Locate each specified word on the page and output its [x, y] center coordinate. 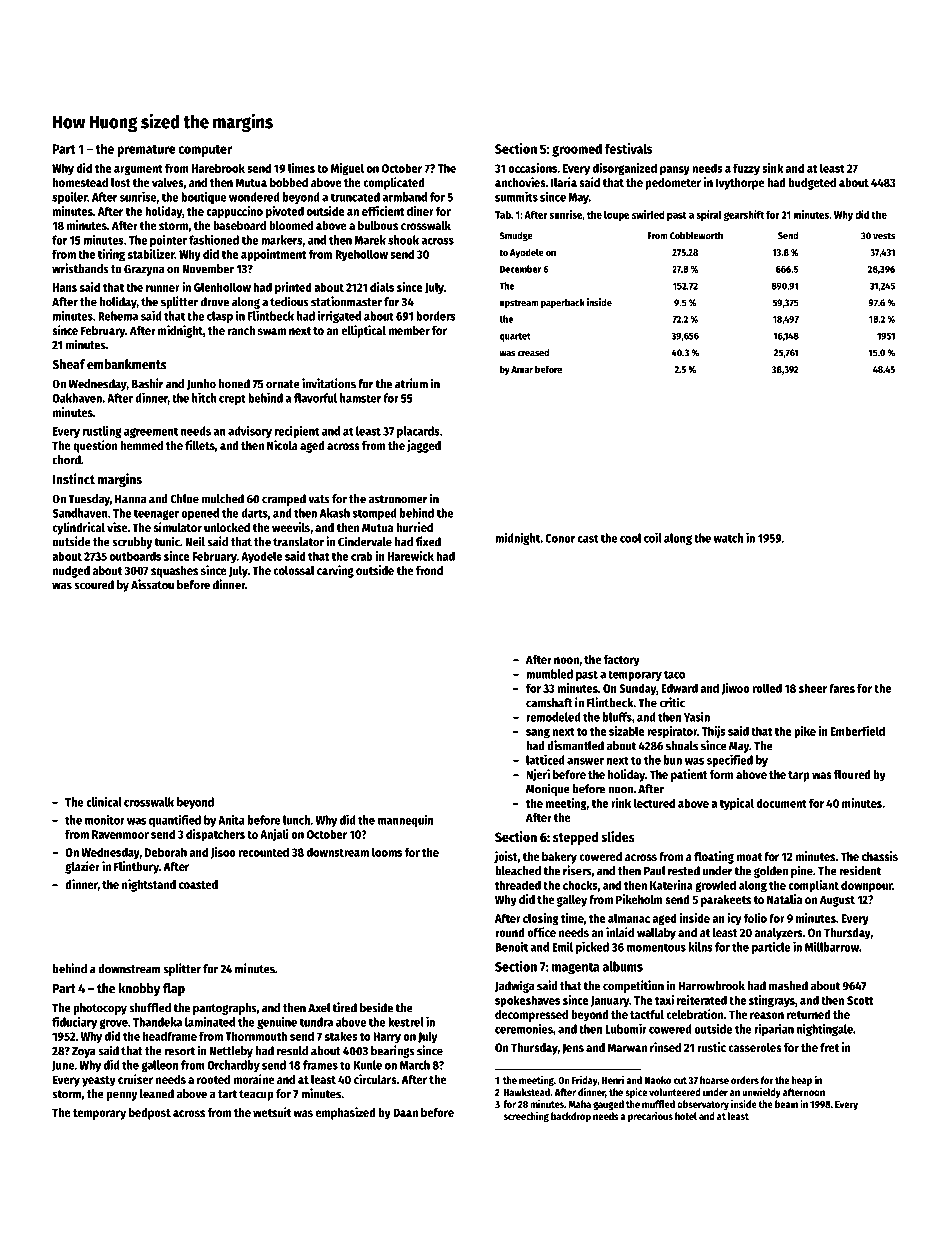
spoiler [69, 197]
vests [884, 236]
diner [420, 211]
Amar [522, 369]
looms [387, 852]
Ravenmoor [120, 834]
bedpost [150, 1114]
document [781, 803]
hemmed [141, 445]
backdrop [571, 1117]
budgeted [812, 184]
